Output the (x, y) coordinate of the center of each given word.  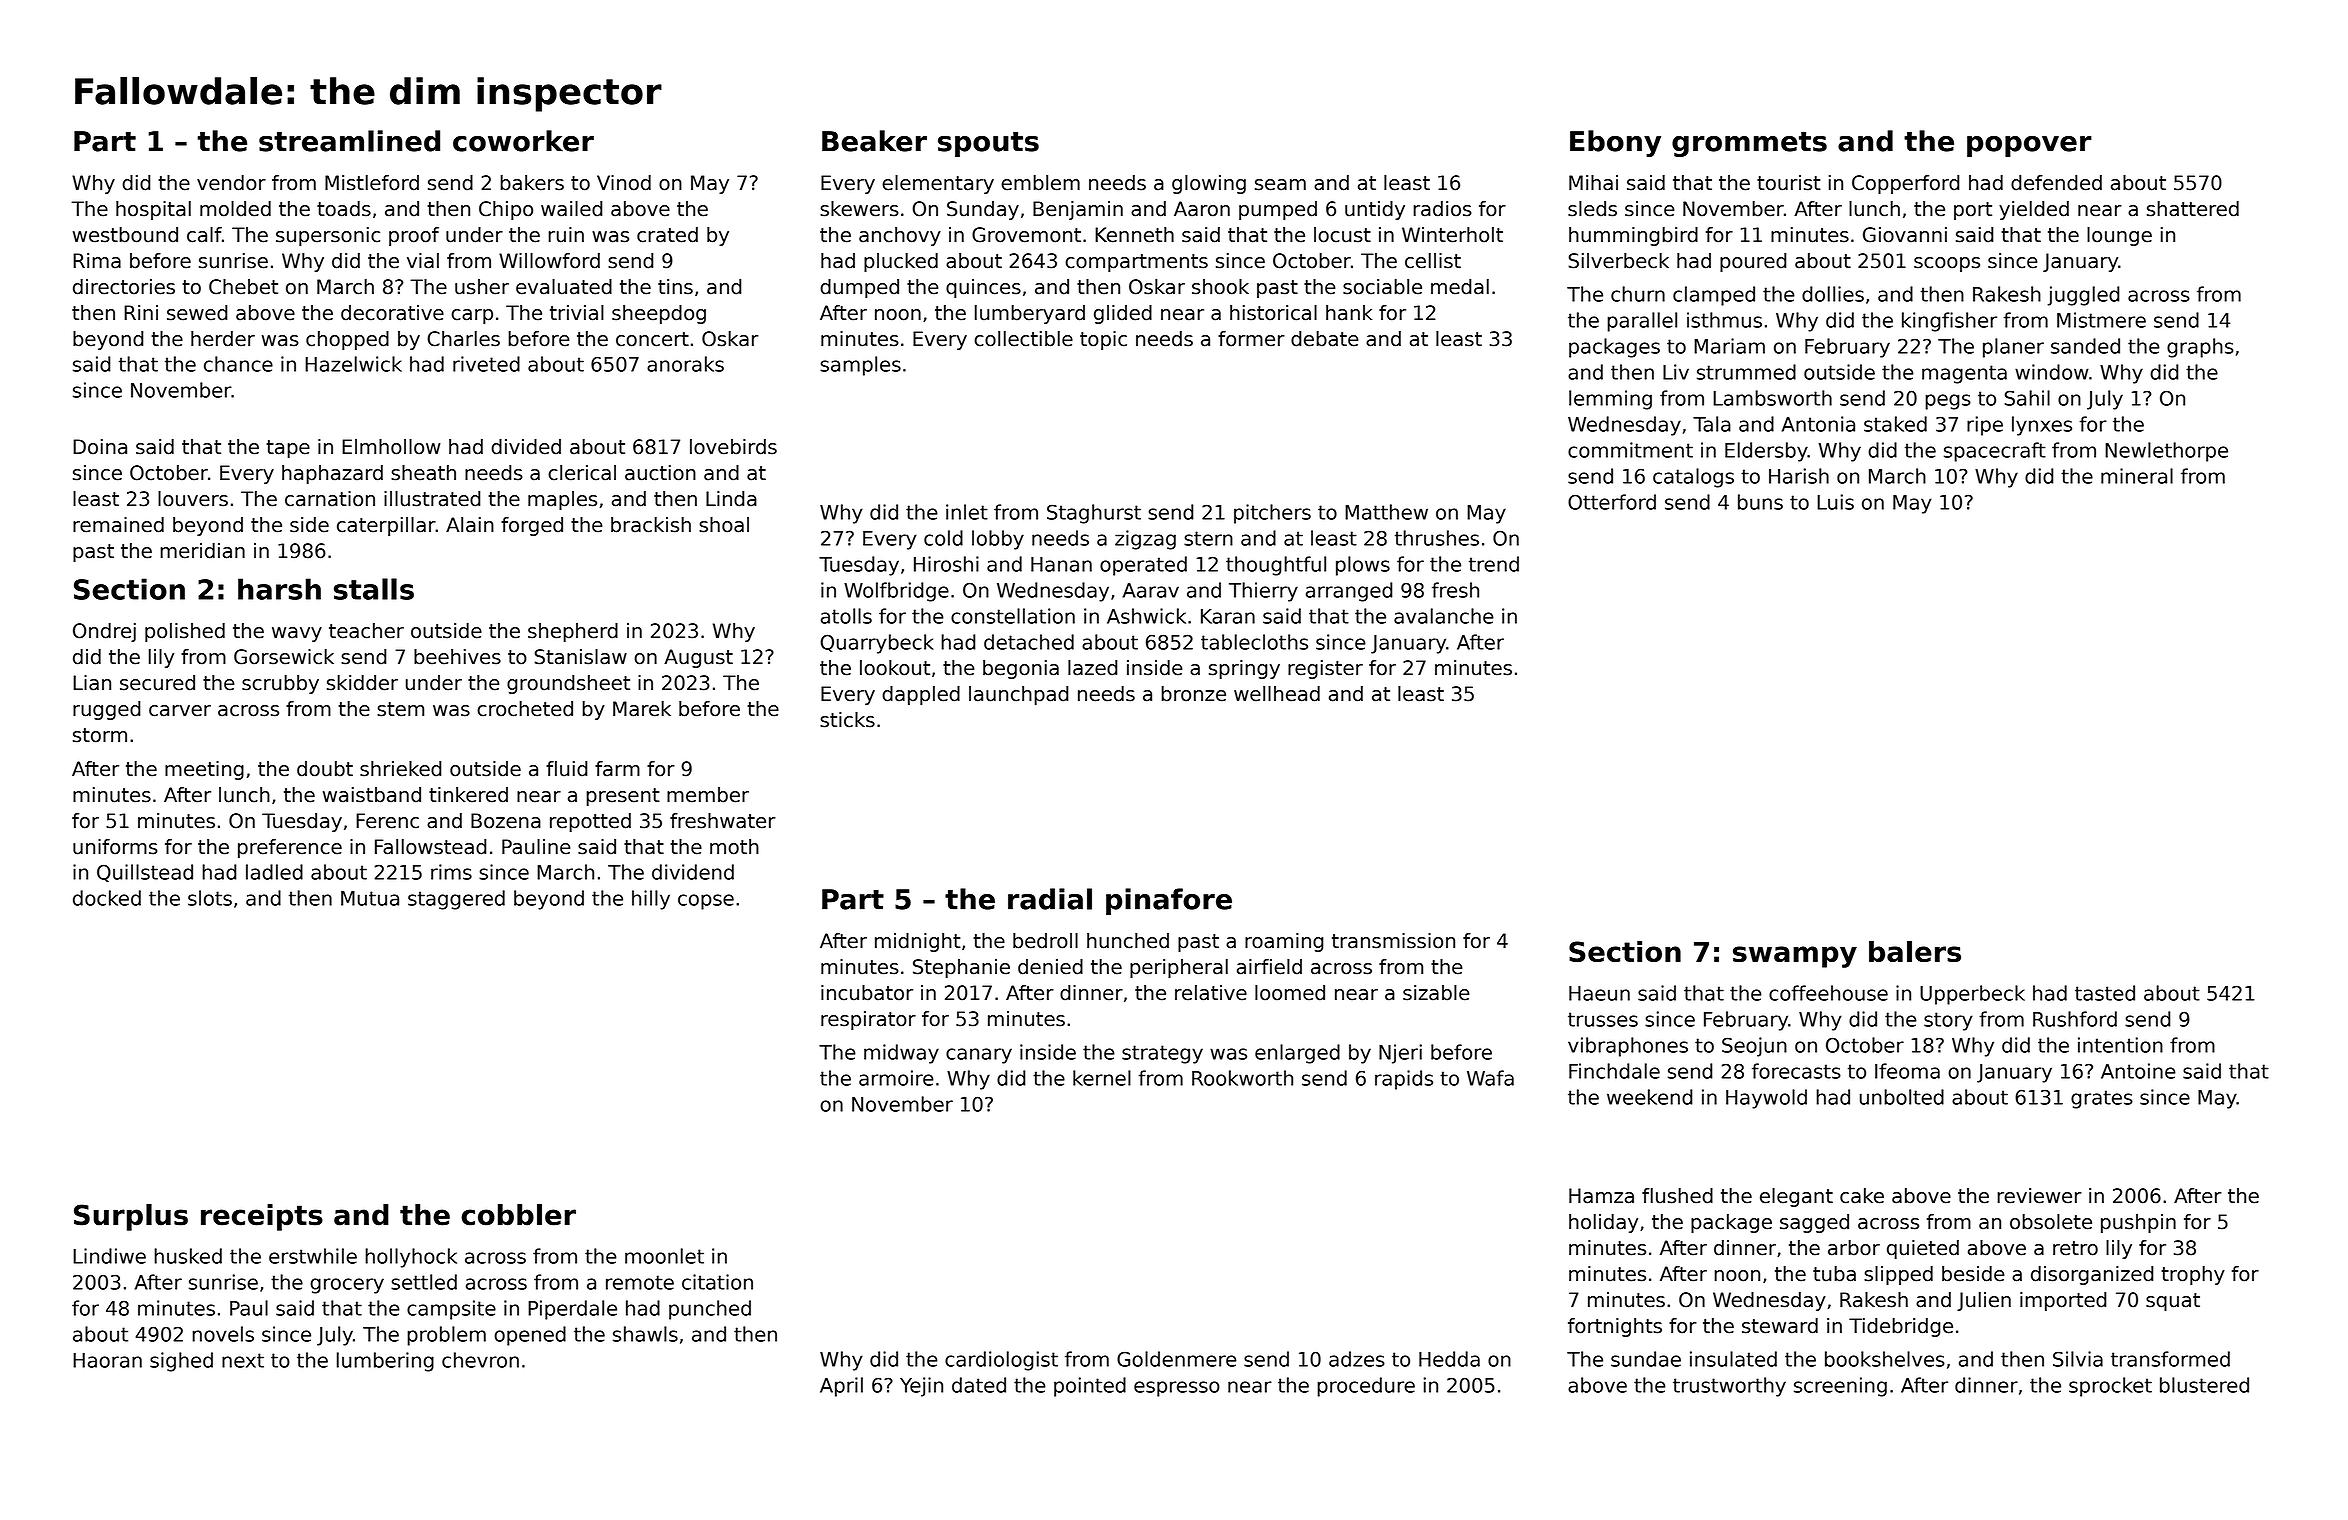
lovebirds (733, 447)
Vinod (624, 183)
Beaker (874, 141)
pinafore (1169, 901)
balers (1915, 951)
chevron (480, 1360)
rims (451, 872)
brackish (651, 525)
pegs (1948, 402)
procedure (1366, 1387)
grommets (1749, 144)
